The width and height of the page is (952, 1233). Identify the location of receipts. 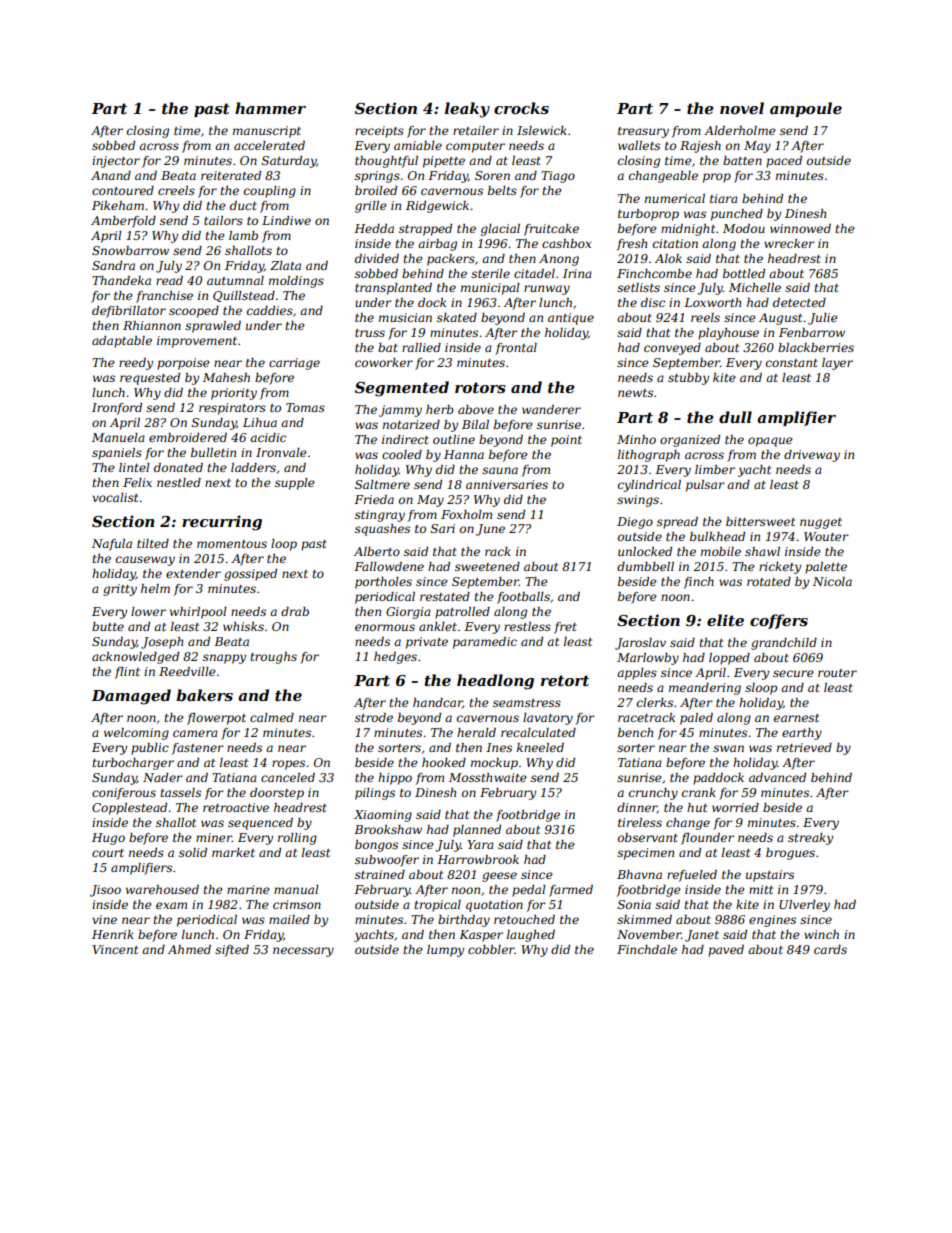
(379, 132).
